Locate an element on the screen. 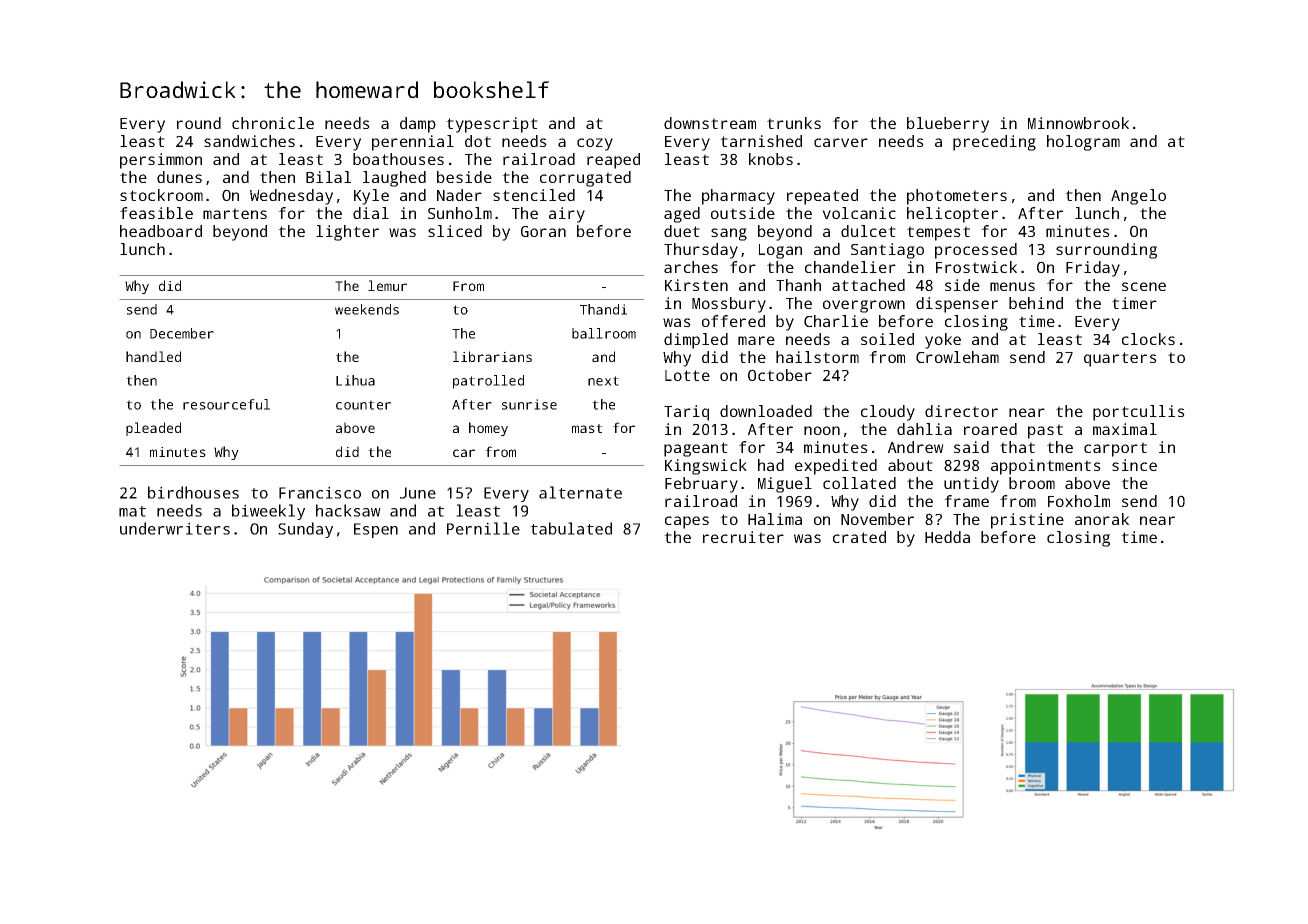 The height and width of the screenshot is (924, 1308). chronicle is located at coordinates (273, 123).
